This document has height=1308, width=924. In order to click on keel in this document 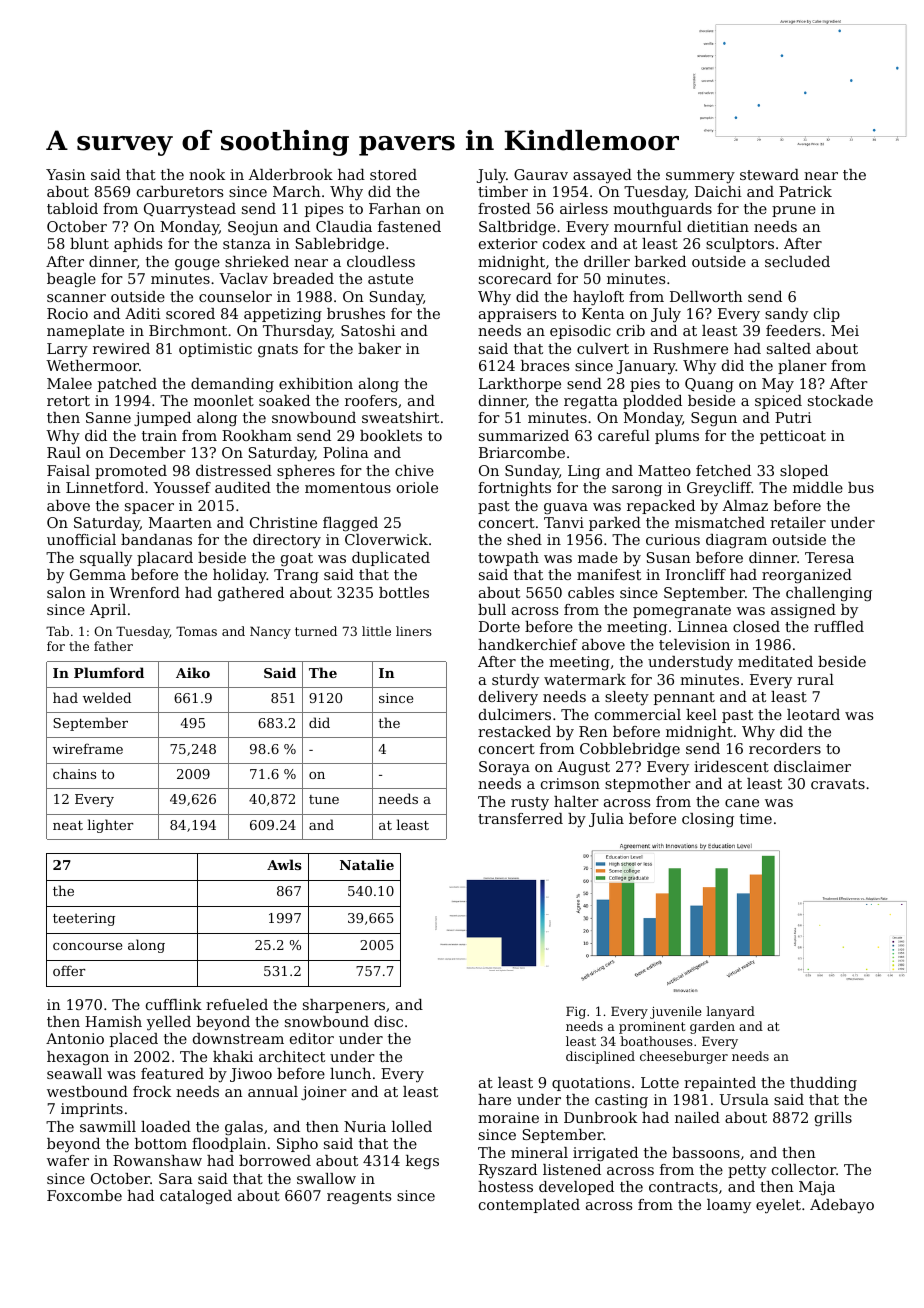, I will do `click(701, 714)`.
